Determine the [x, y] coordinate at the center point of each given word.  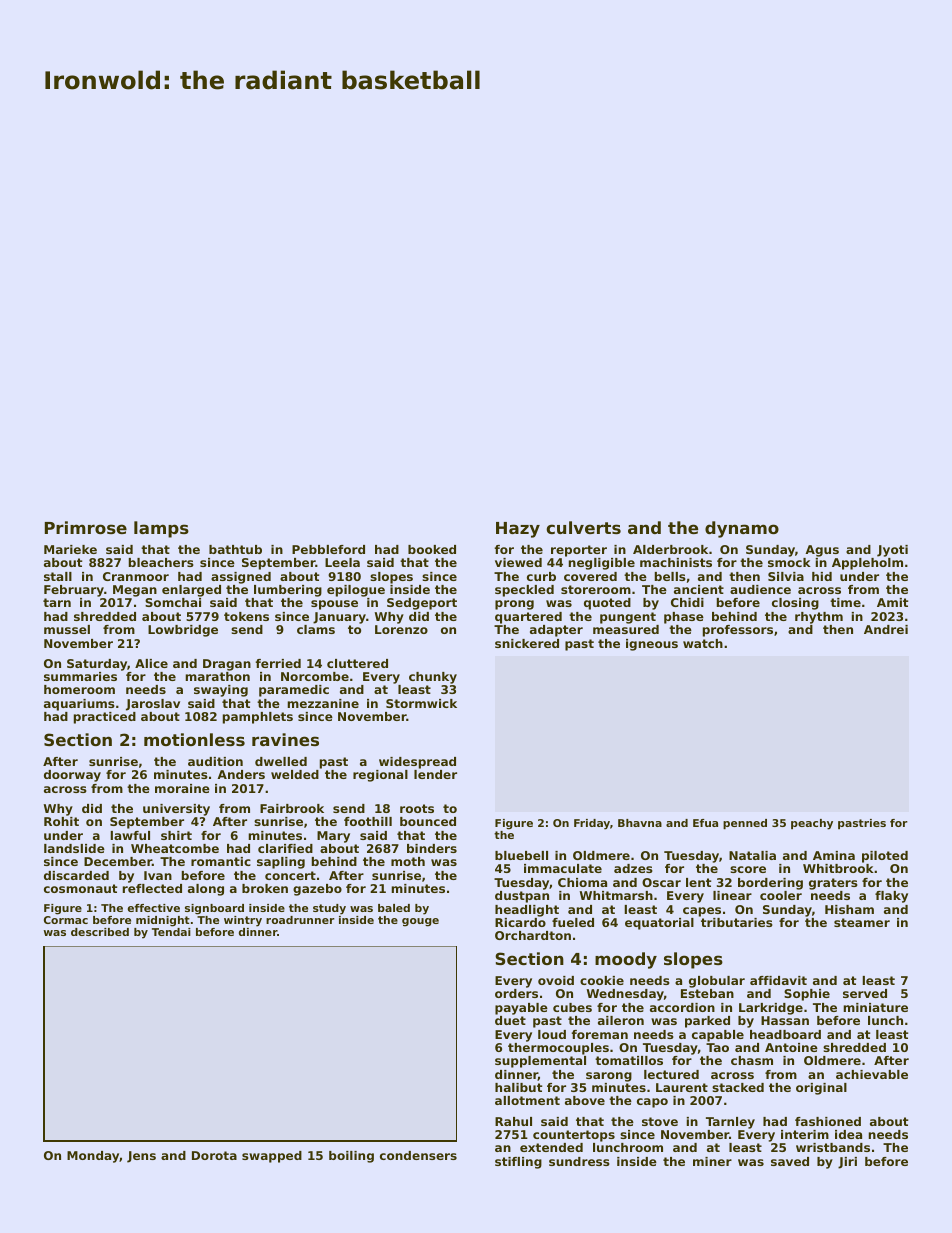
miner [712, 1161]
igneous [652, 645]
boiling [351, 1157]
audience [760, 589]
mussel [67, 629]
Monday [93, 1157]
